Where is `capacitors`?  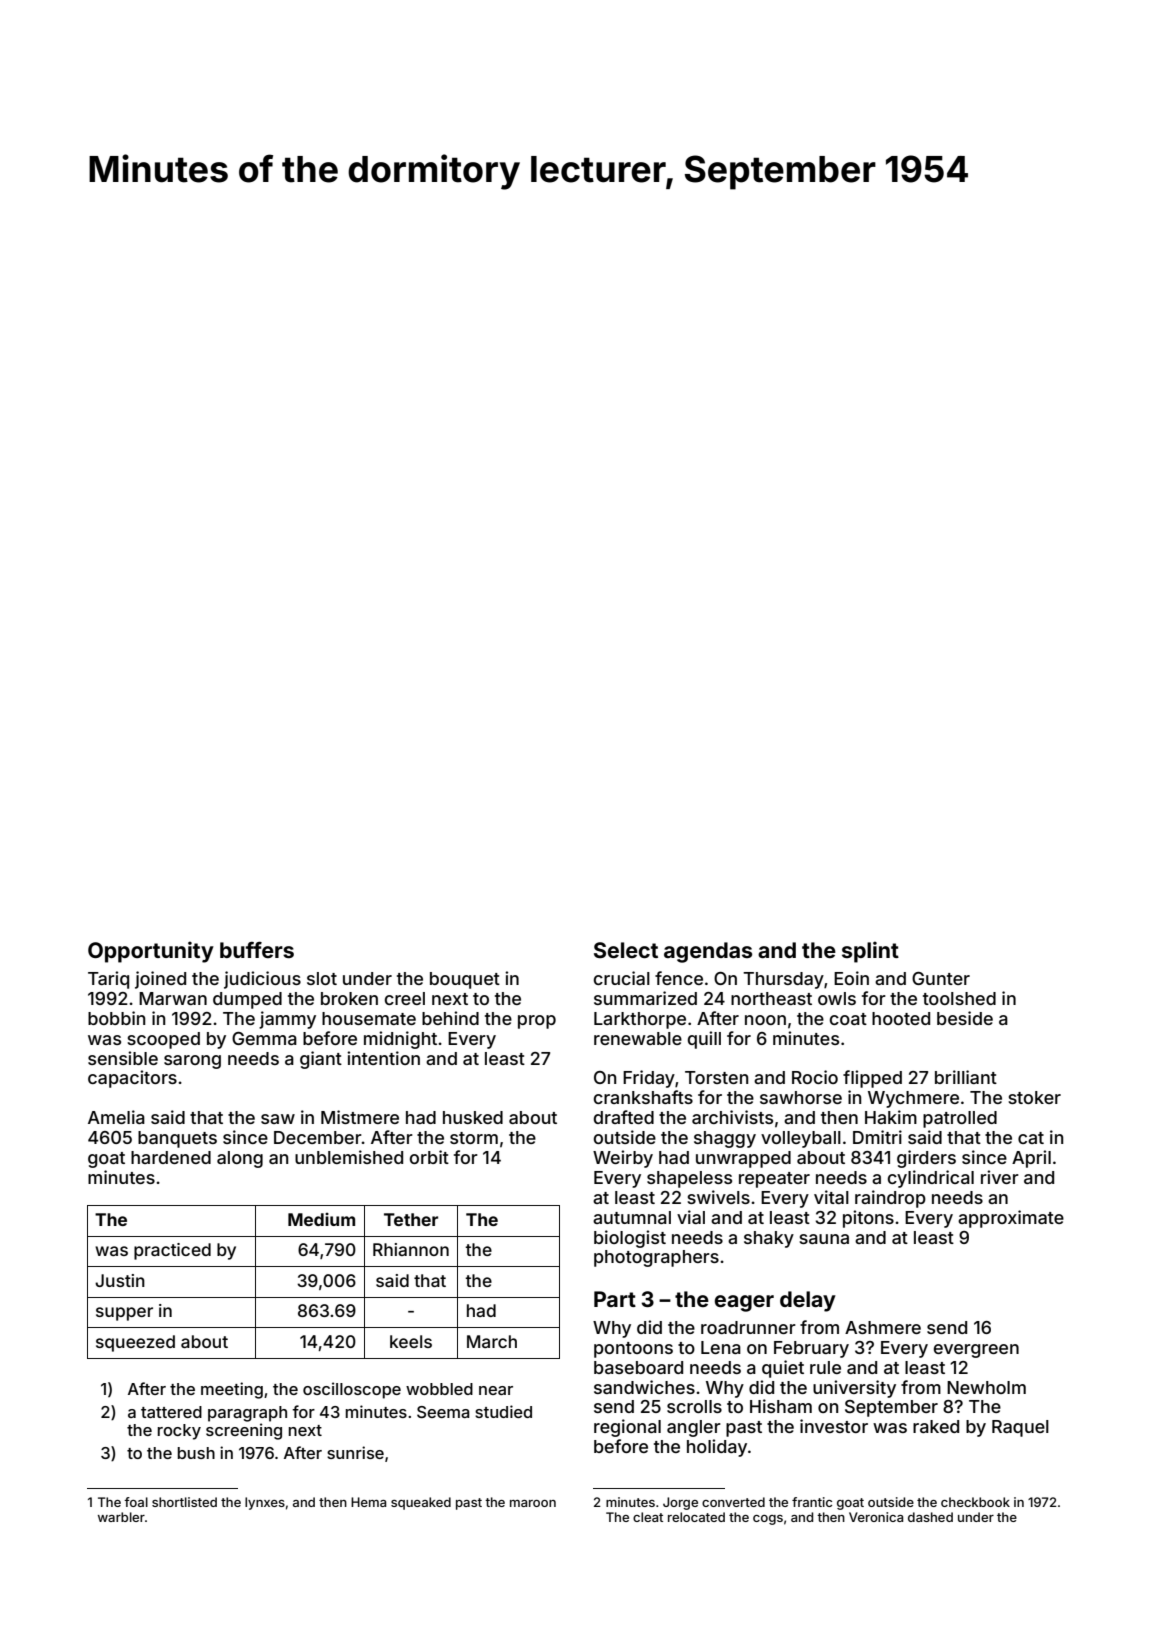
capacitors is located at coordinates (132, 1079).
